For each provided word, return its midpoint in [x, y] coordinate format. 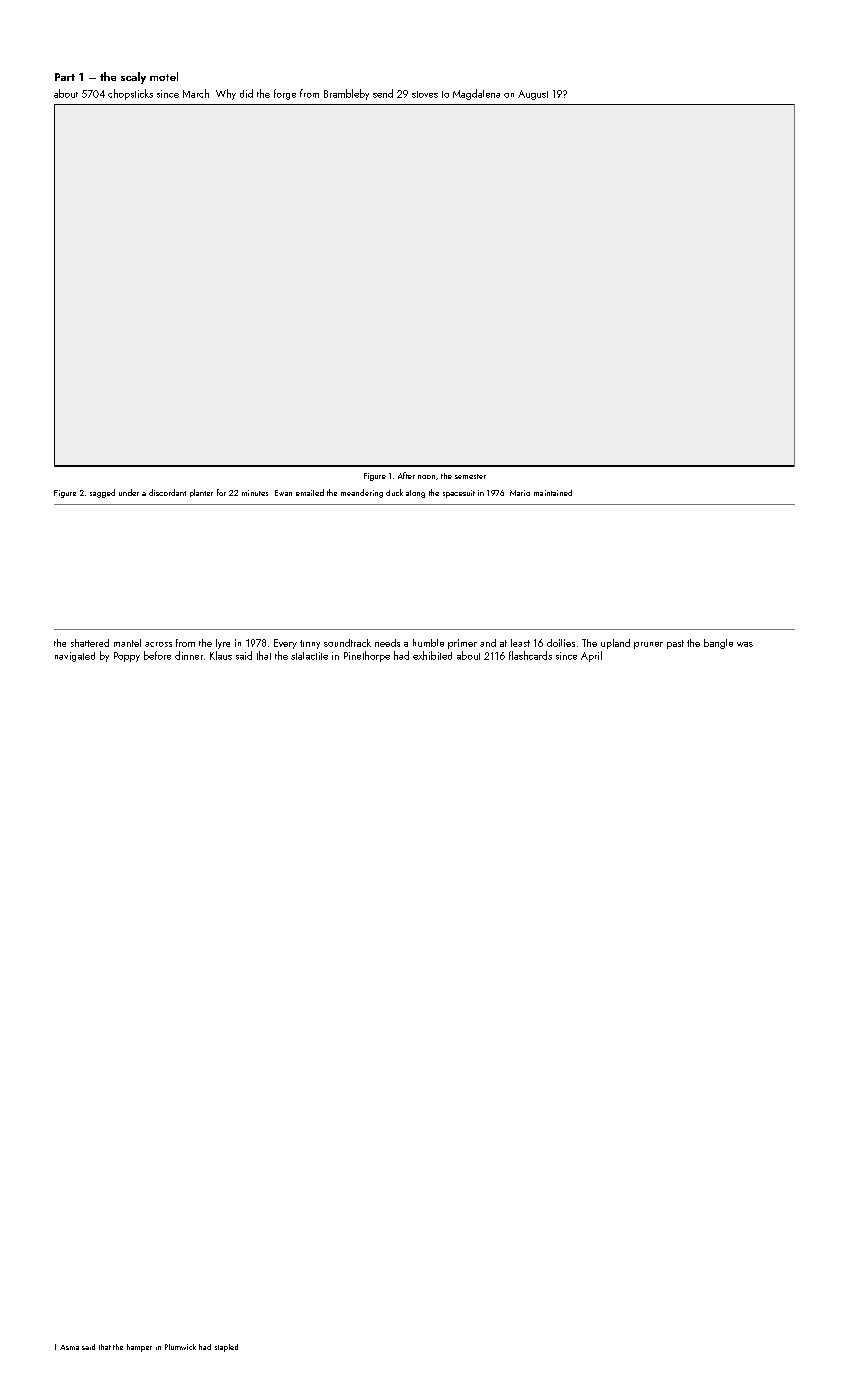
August [533, 95]
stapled [226, 1348]
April [591, 656]
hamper [139, 1348]
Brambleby [346, 94]
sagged [102, 493]
